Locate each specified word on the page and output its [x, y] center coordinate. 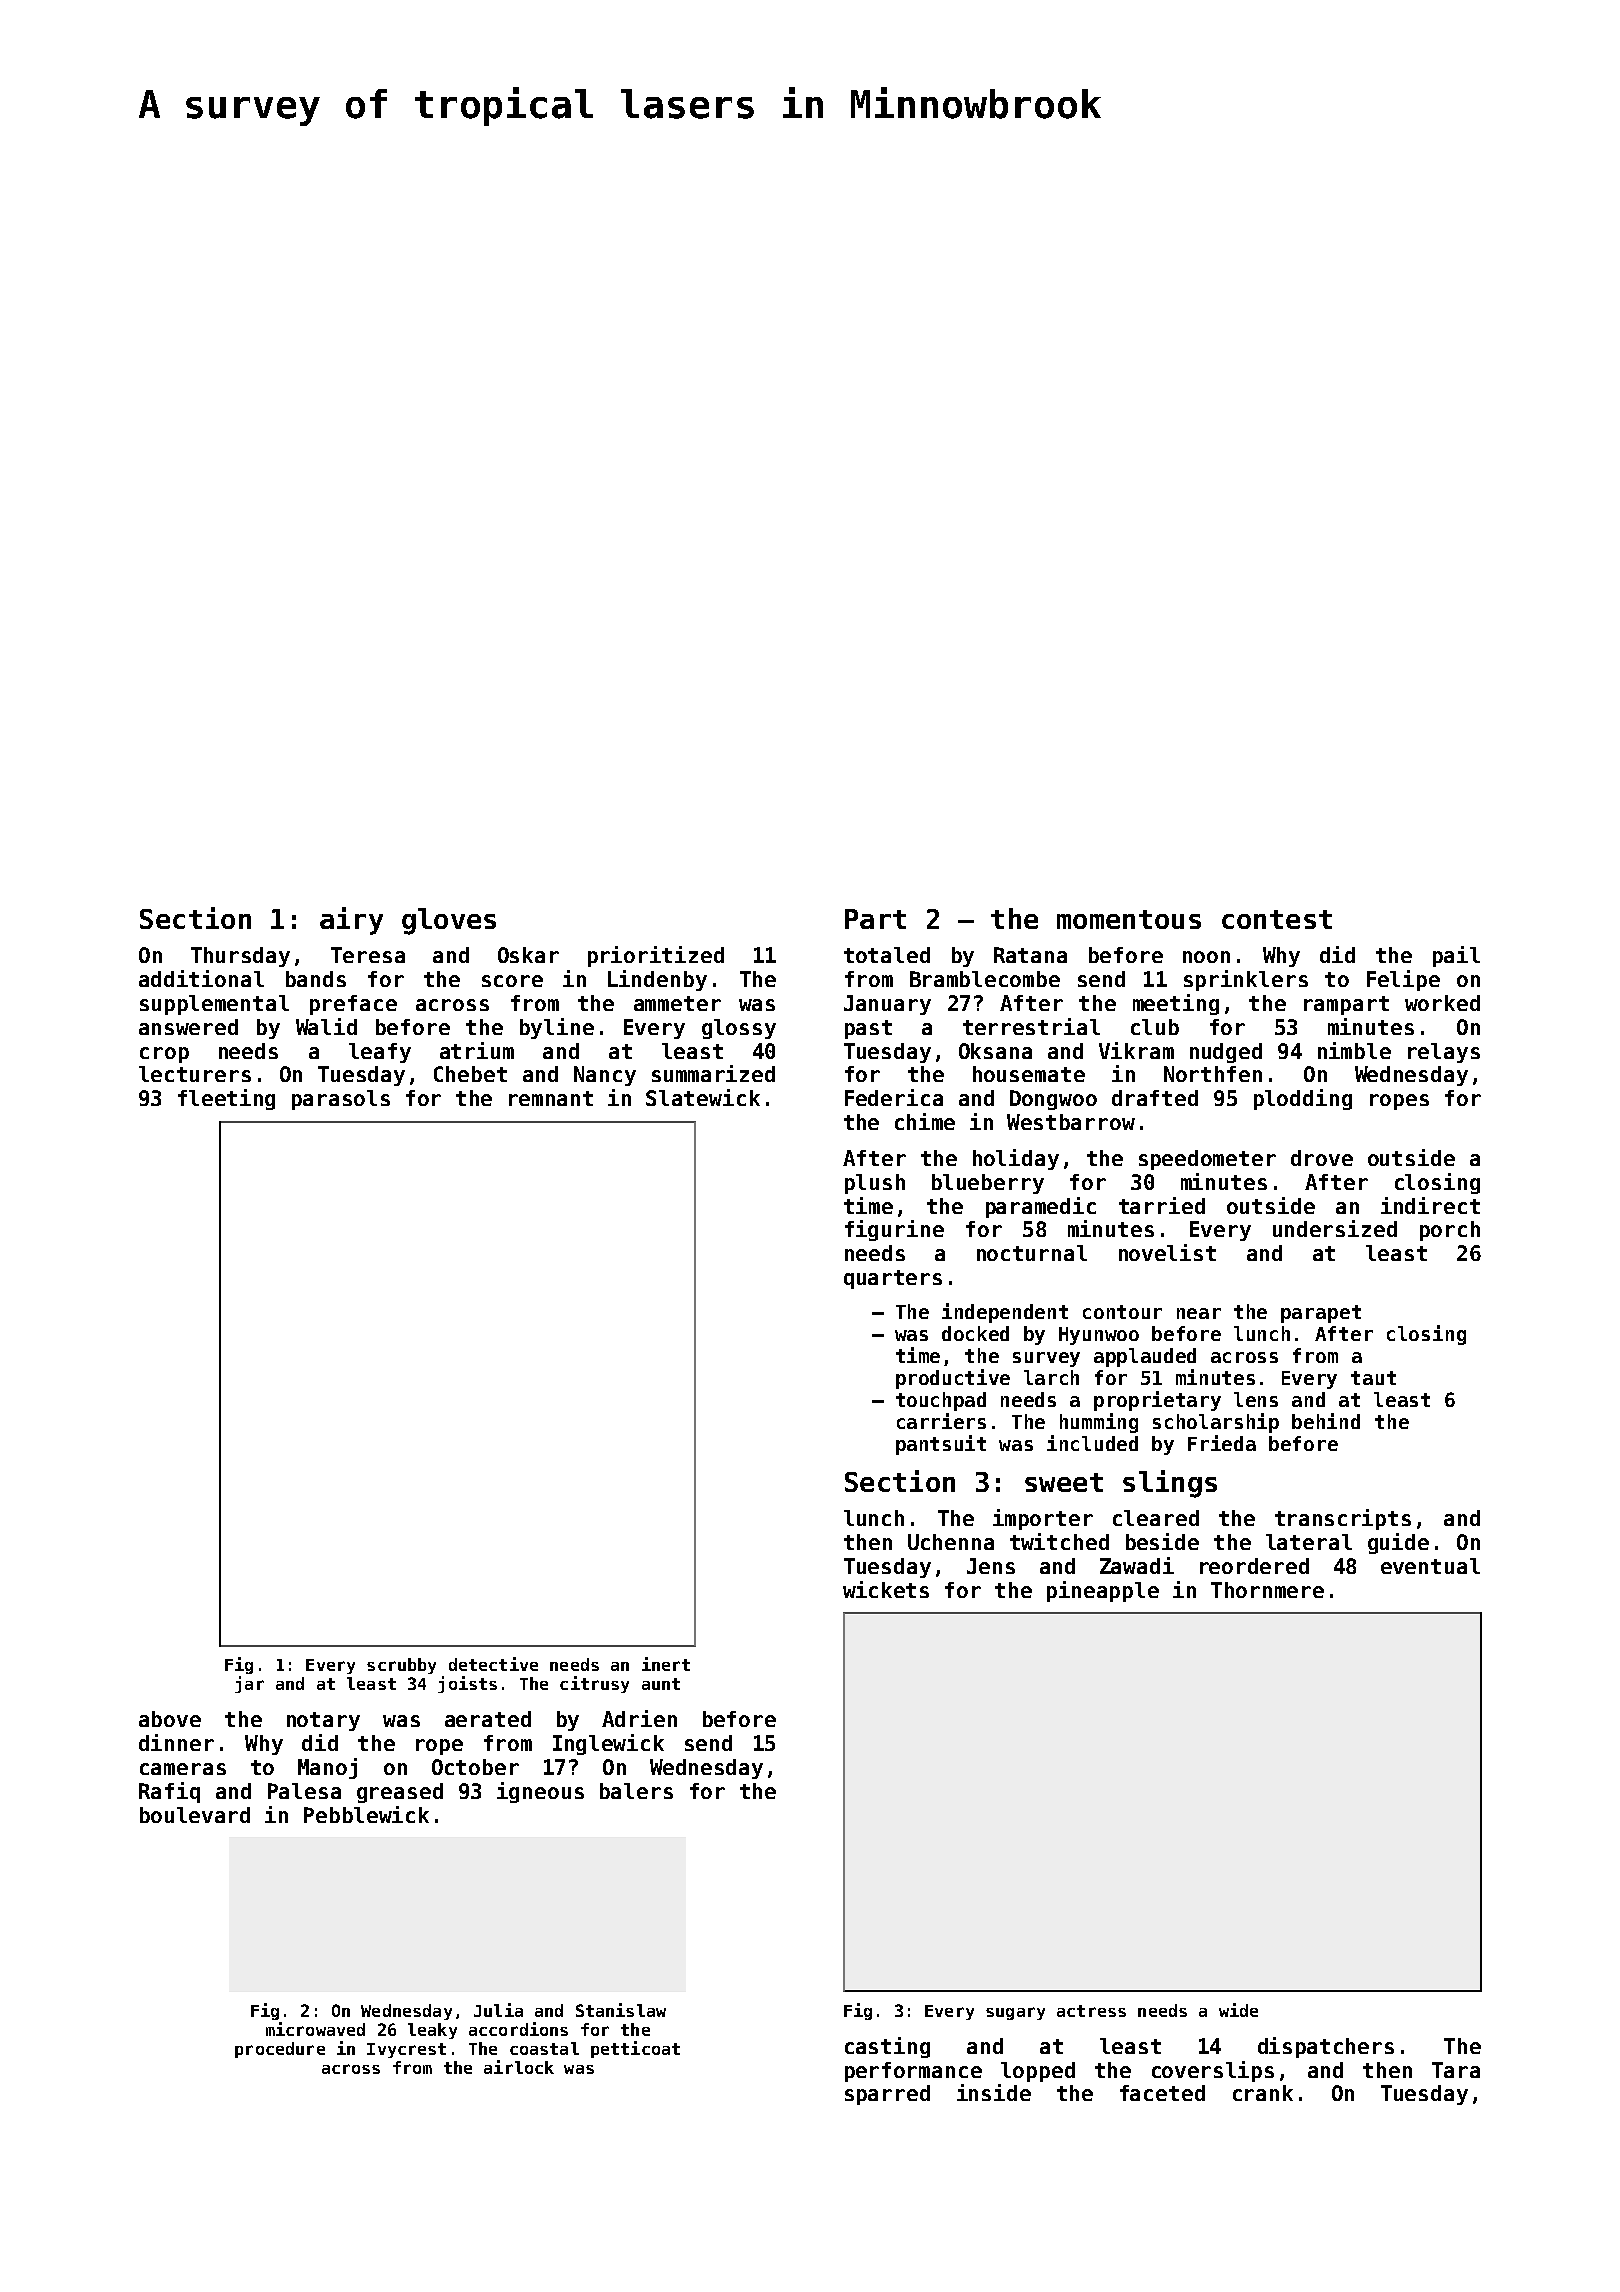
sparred [887, 2095]
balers [636, 1791]
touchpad [941, 1401]
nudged [1226, 1053]
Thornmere [1267, 1590]
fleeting [226, 1099]
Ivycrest [406, 2050]
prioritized [656, 956]
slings [1170, 1484]
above [170, 1719]
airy [351, 921]
